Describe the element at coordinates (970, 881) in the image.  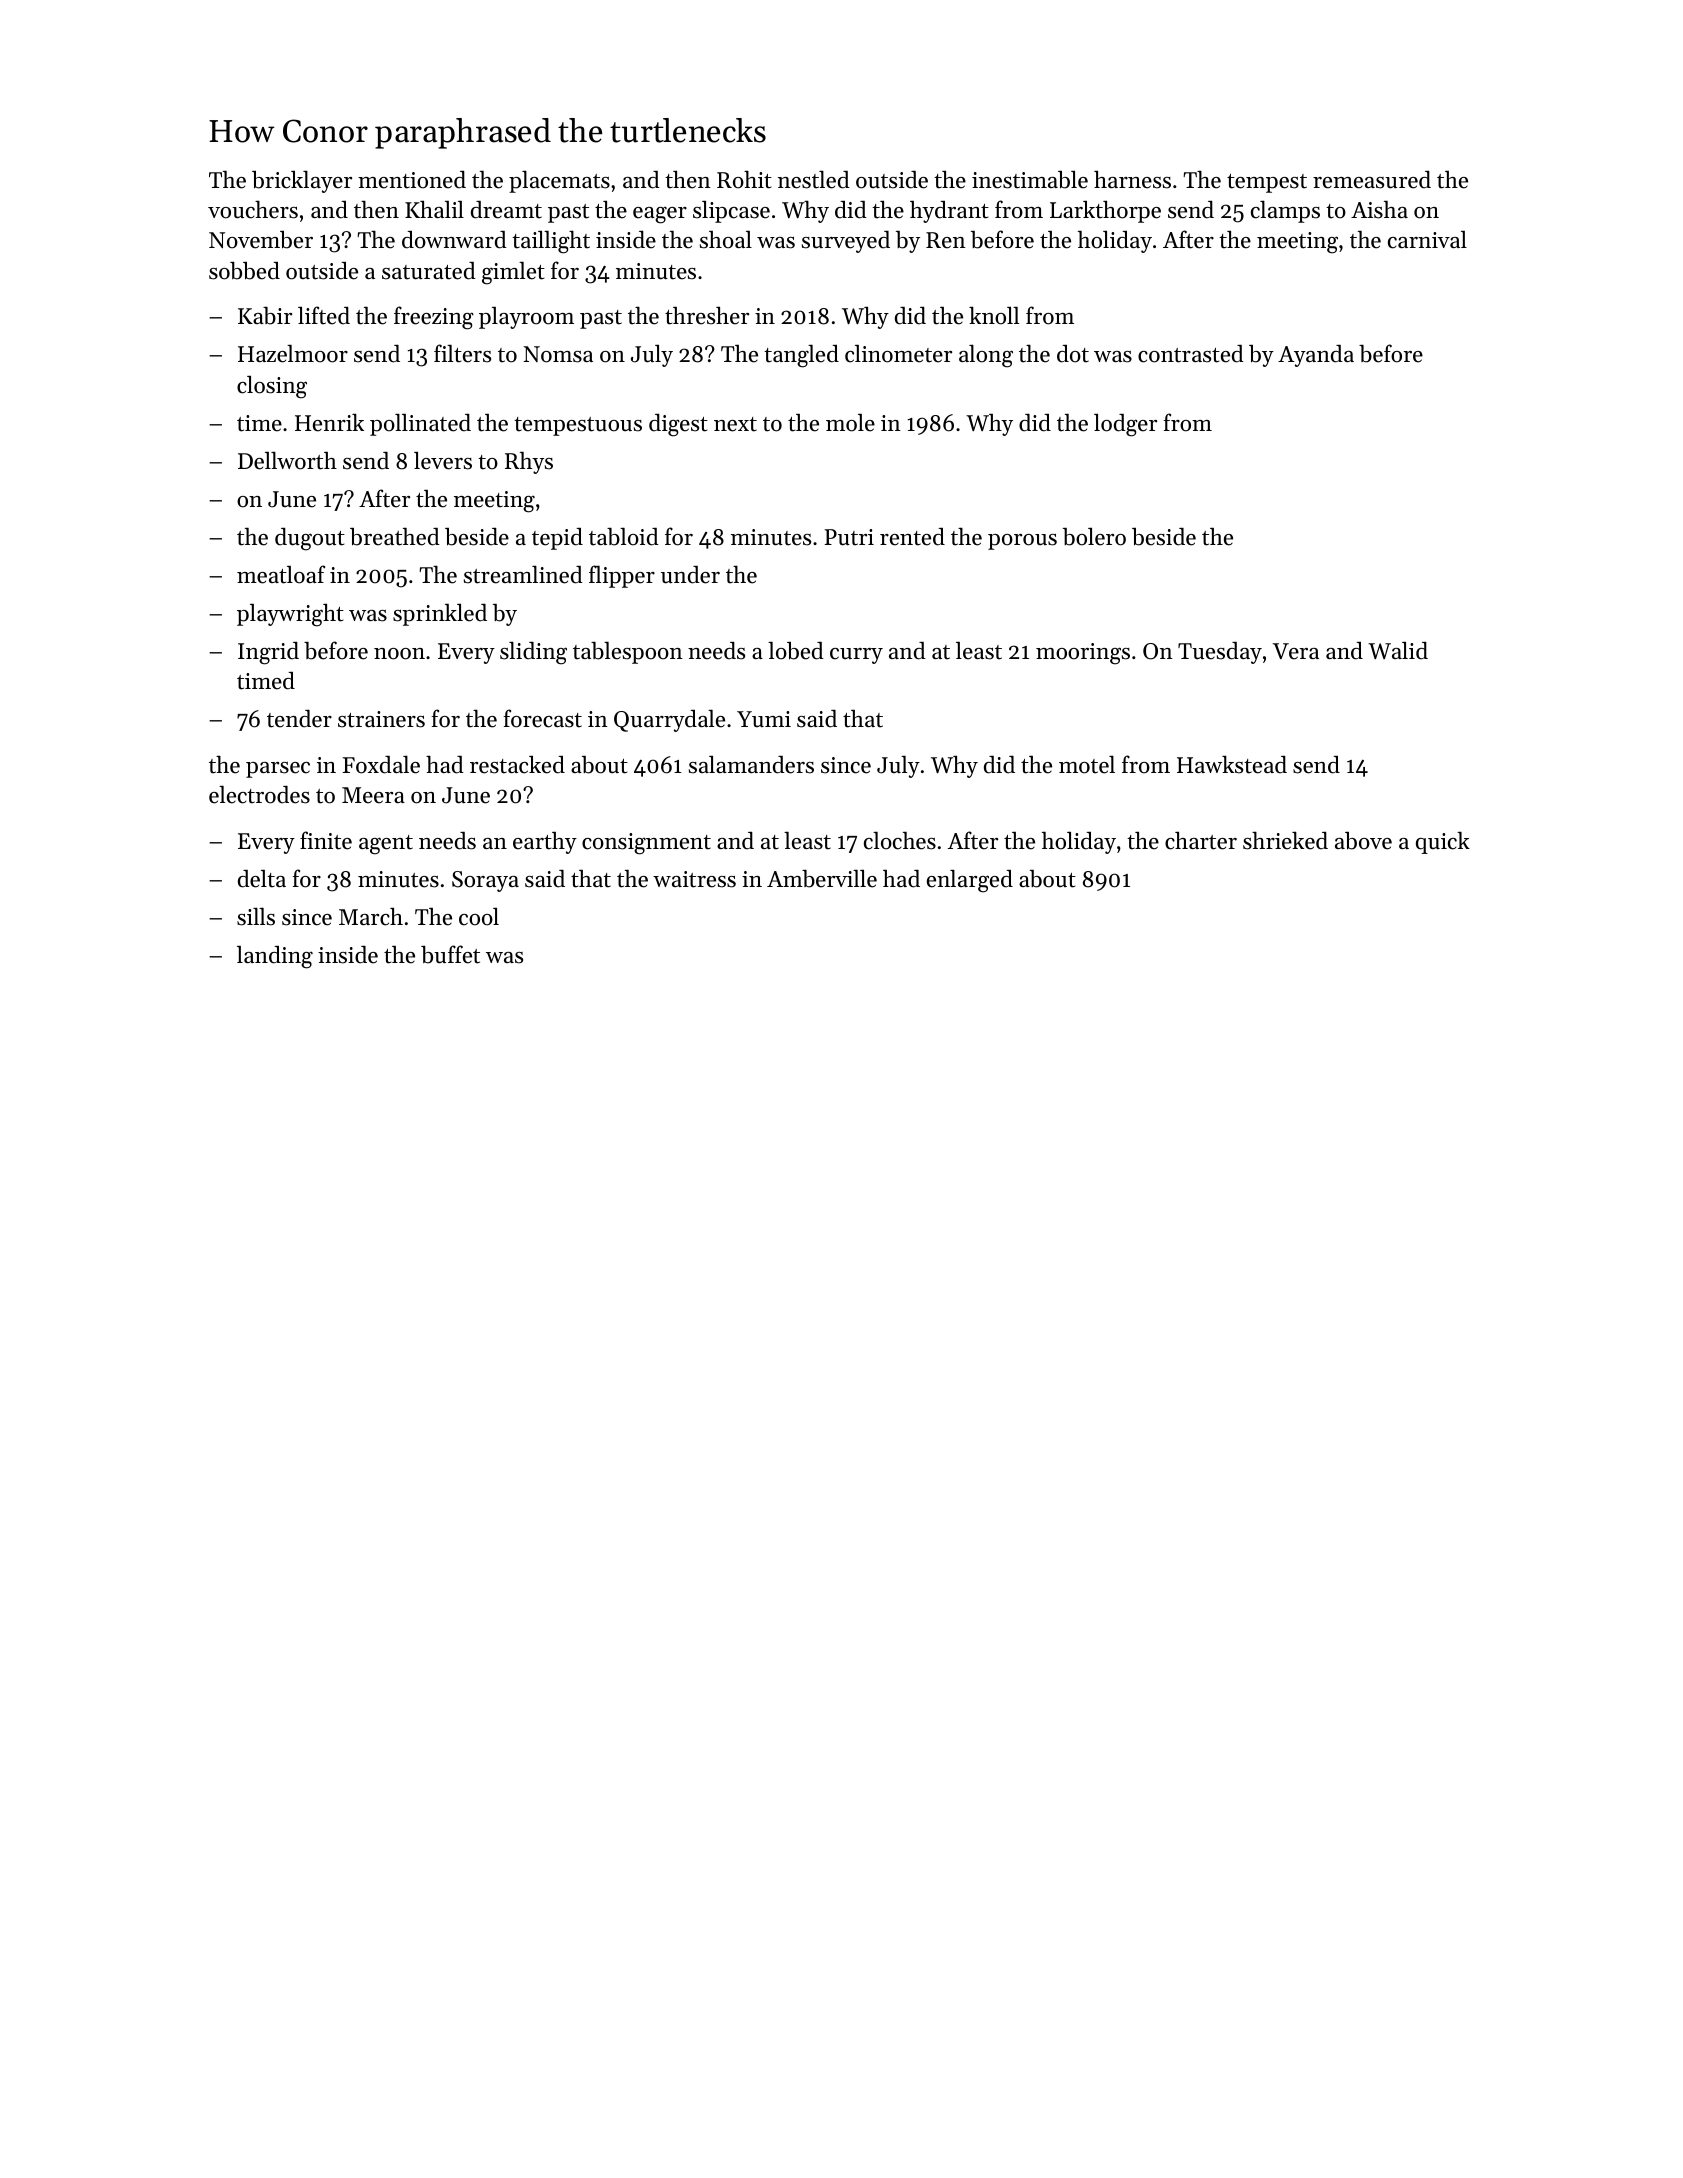
I see `enlarged` at that location.
